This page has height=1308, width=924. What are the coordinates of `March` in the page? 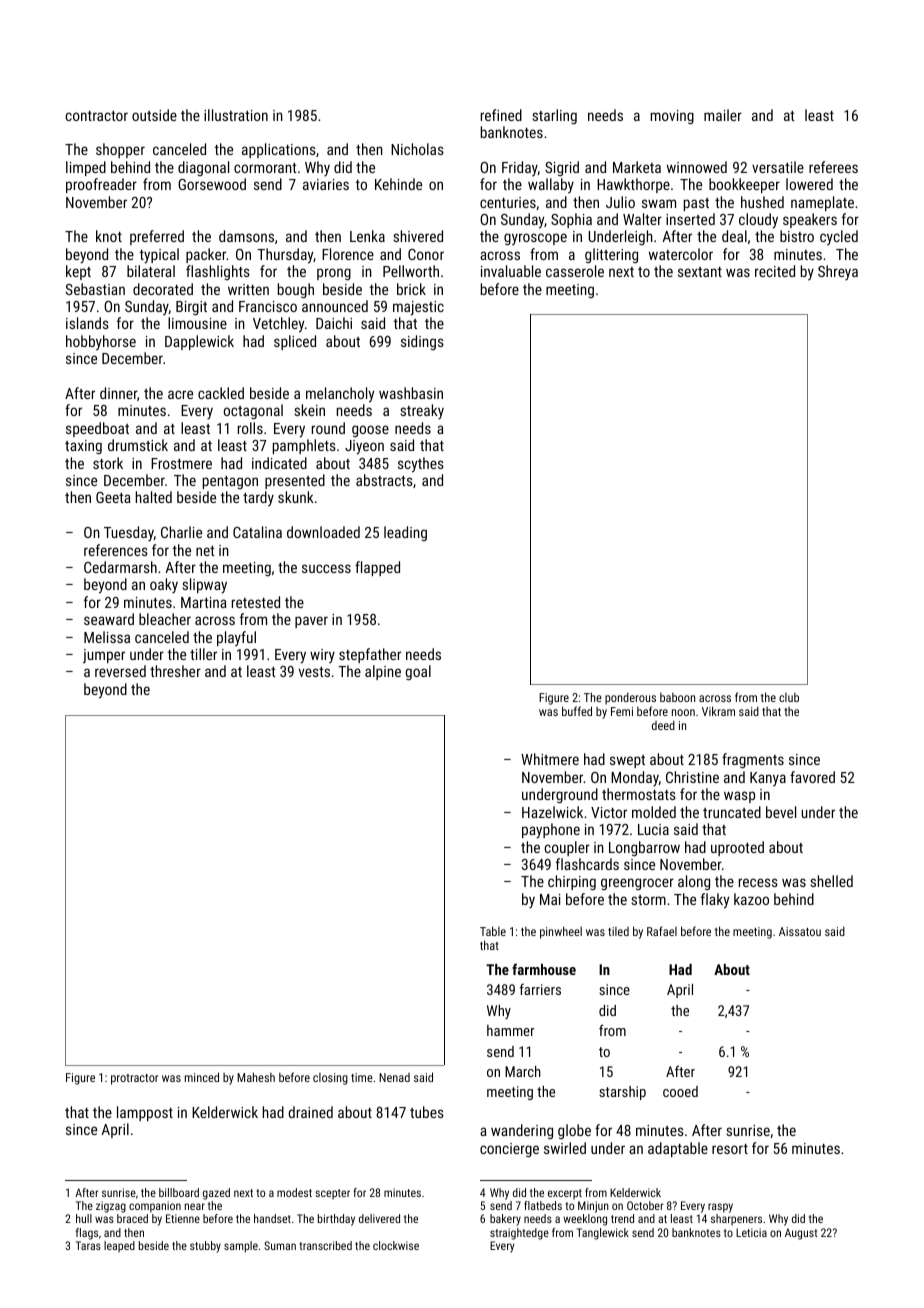 It's located at (523, 1071).
